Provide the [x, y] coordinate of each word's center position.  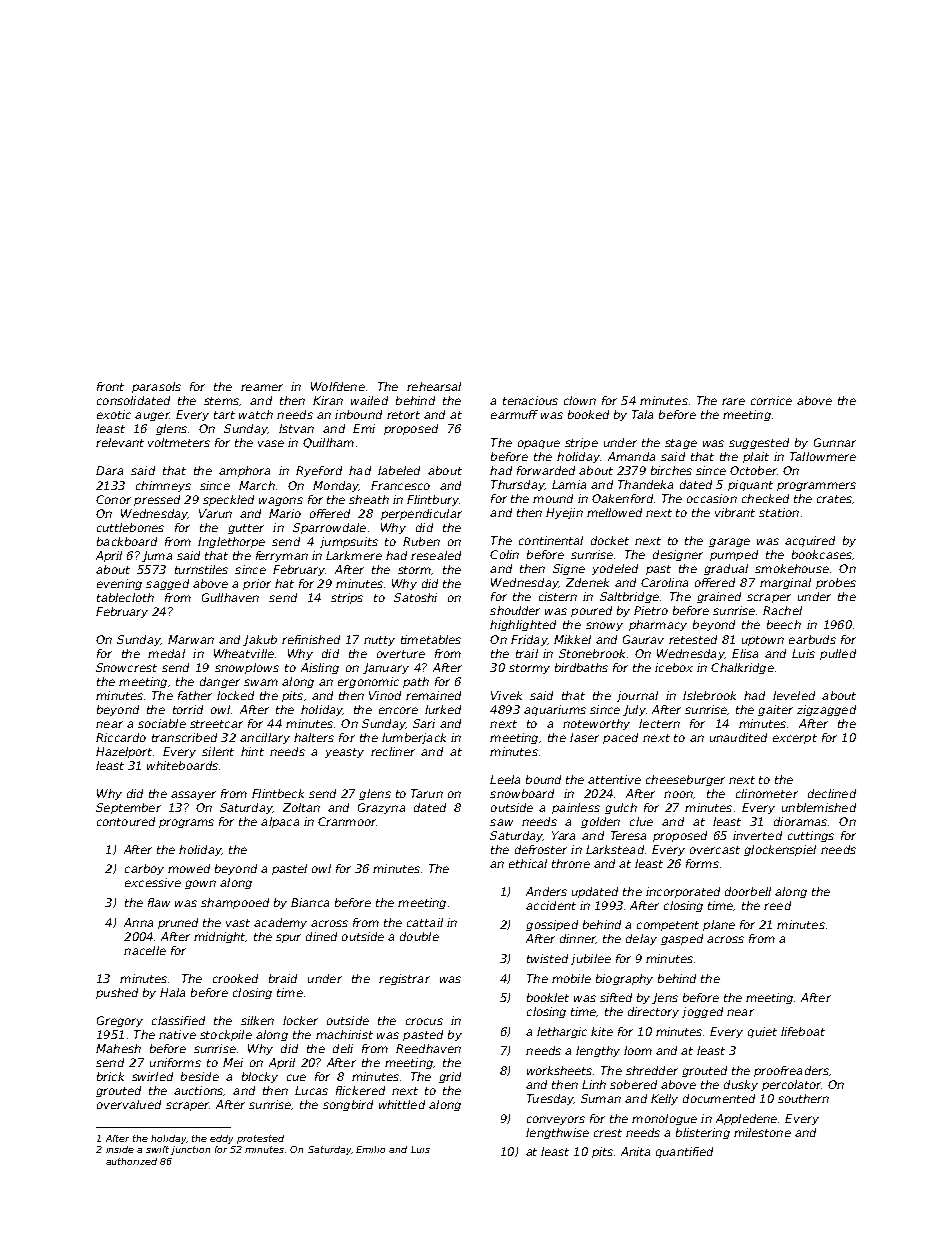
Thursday [517, 485]
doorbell [748, 891]
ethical [528, 863]
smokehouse [792, 568]
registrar [404, 979]
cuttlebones [130, 527]
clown [580, 400]
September [128, 808]
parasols [156, 387]
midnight [220, 937]
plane [719, 925]
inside [120, 1149]
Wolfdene [338, 386]
